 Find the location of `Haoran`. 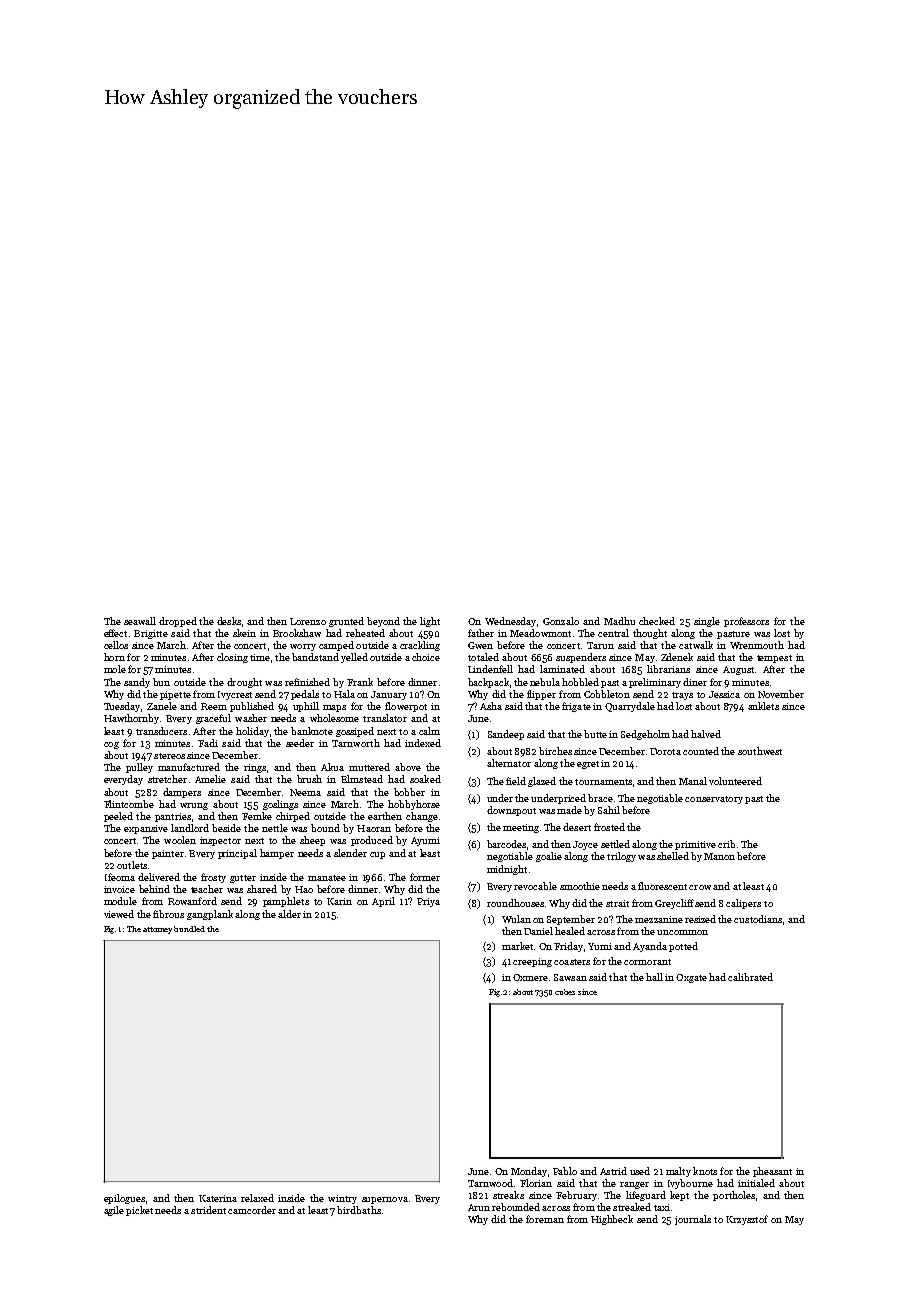

Haoran is located at coordinates (374, 828).
